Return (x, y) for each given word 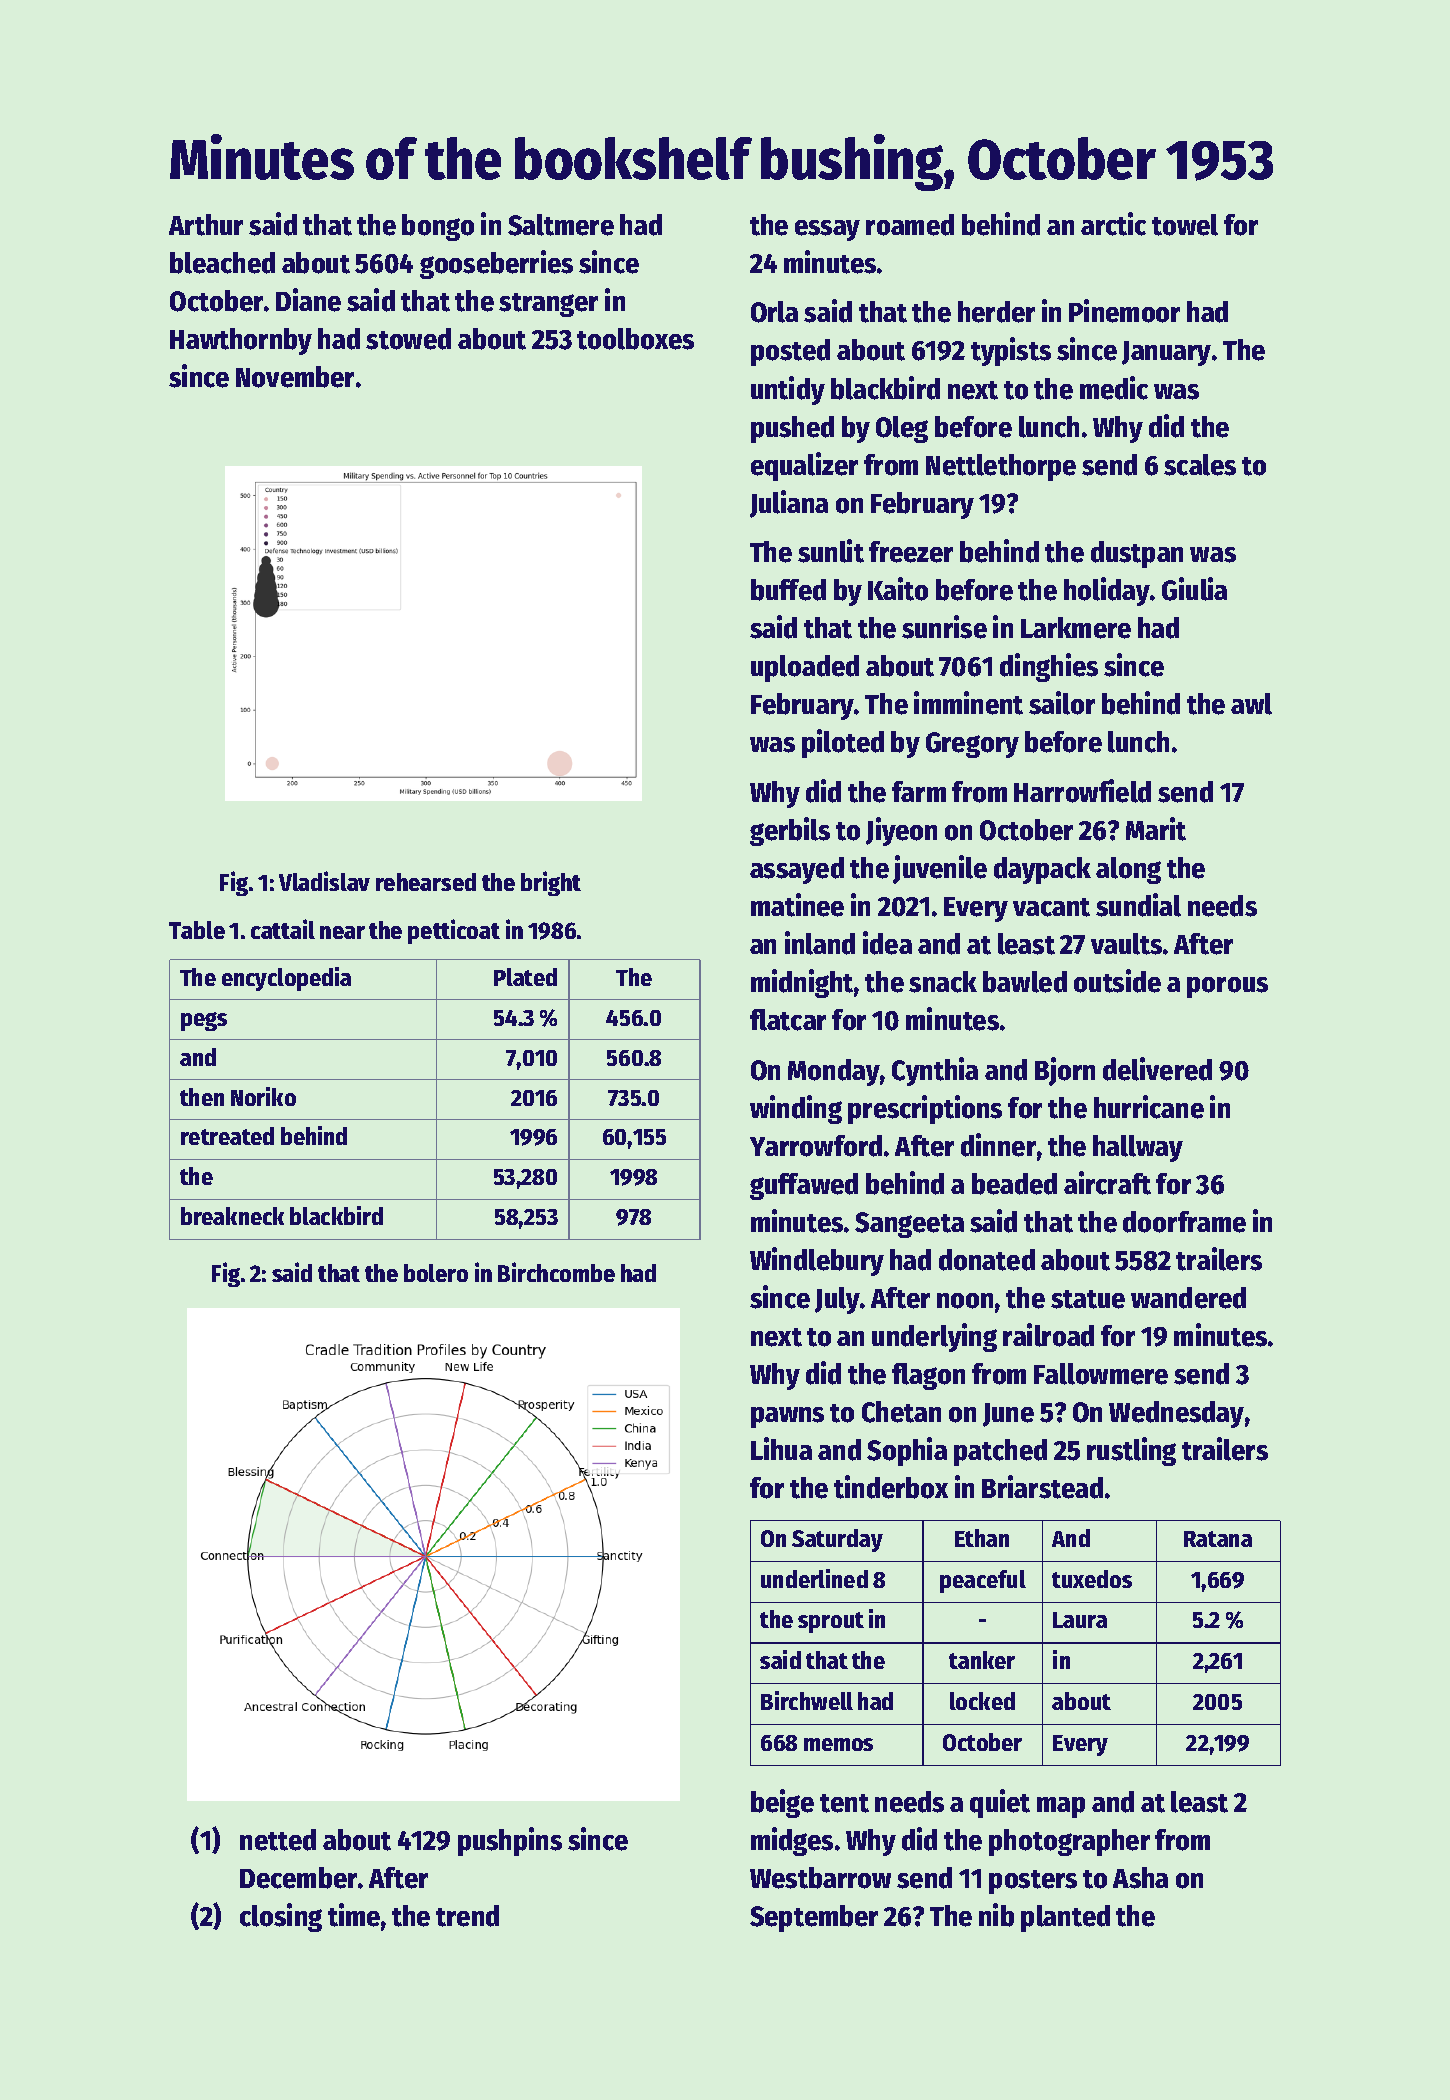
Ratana (1218, 1539)
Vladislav (324, 881)
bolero (436, 1273)
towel (1185, 225)
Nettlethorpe (1001, 467)
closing (281, 1917)
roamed (910, 225)
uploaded (805, 668)
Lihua (781, 1448)
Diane (308, 300)
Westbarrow (820, 1878)
